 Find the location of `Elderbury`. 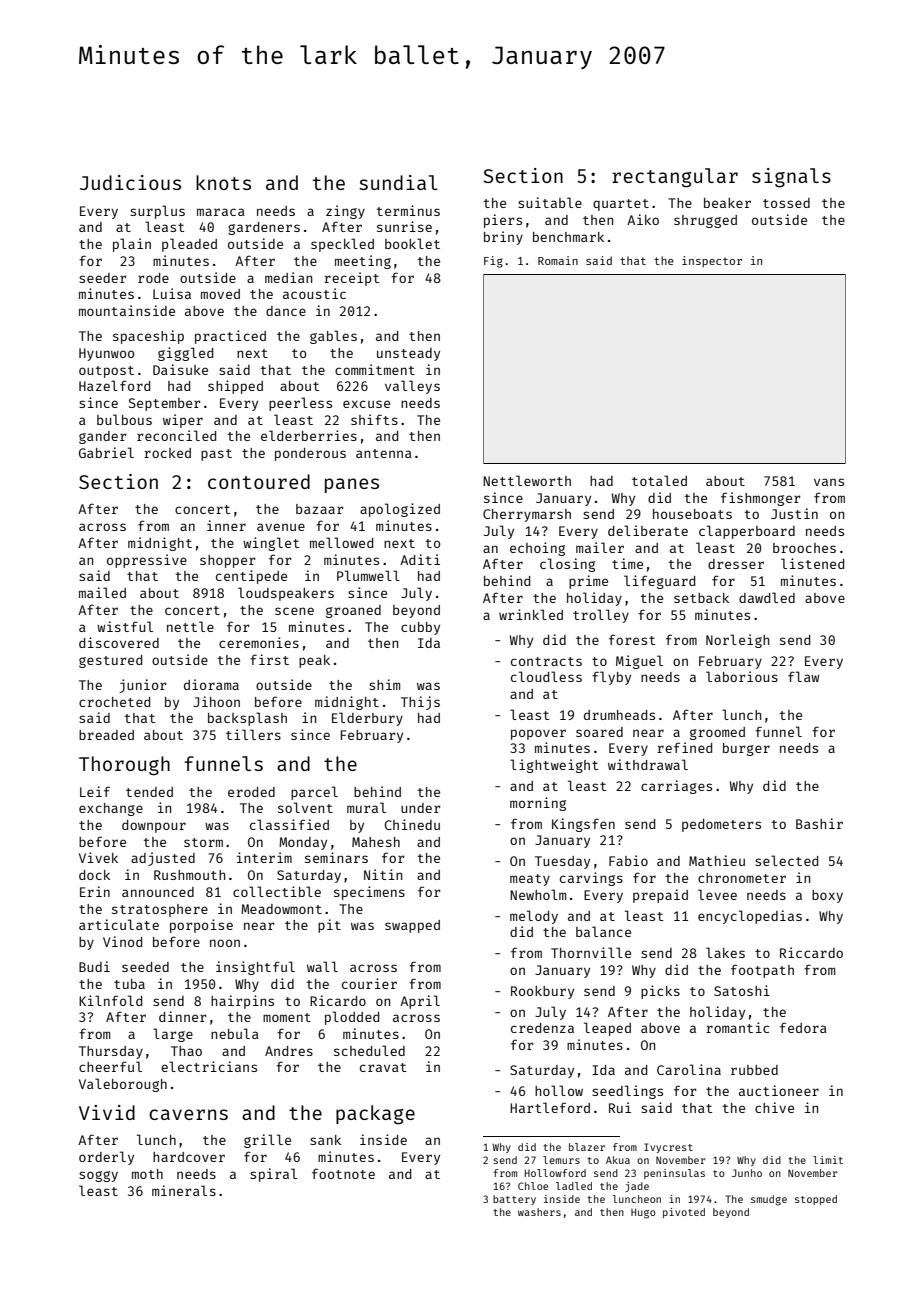

Elderbury is located at coordinates (367, 719).
